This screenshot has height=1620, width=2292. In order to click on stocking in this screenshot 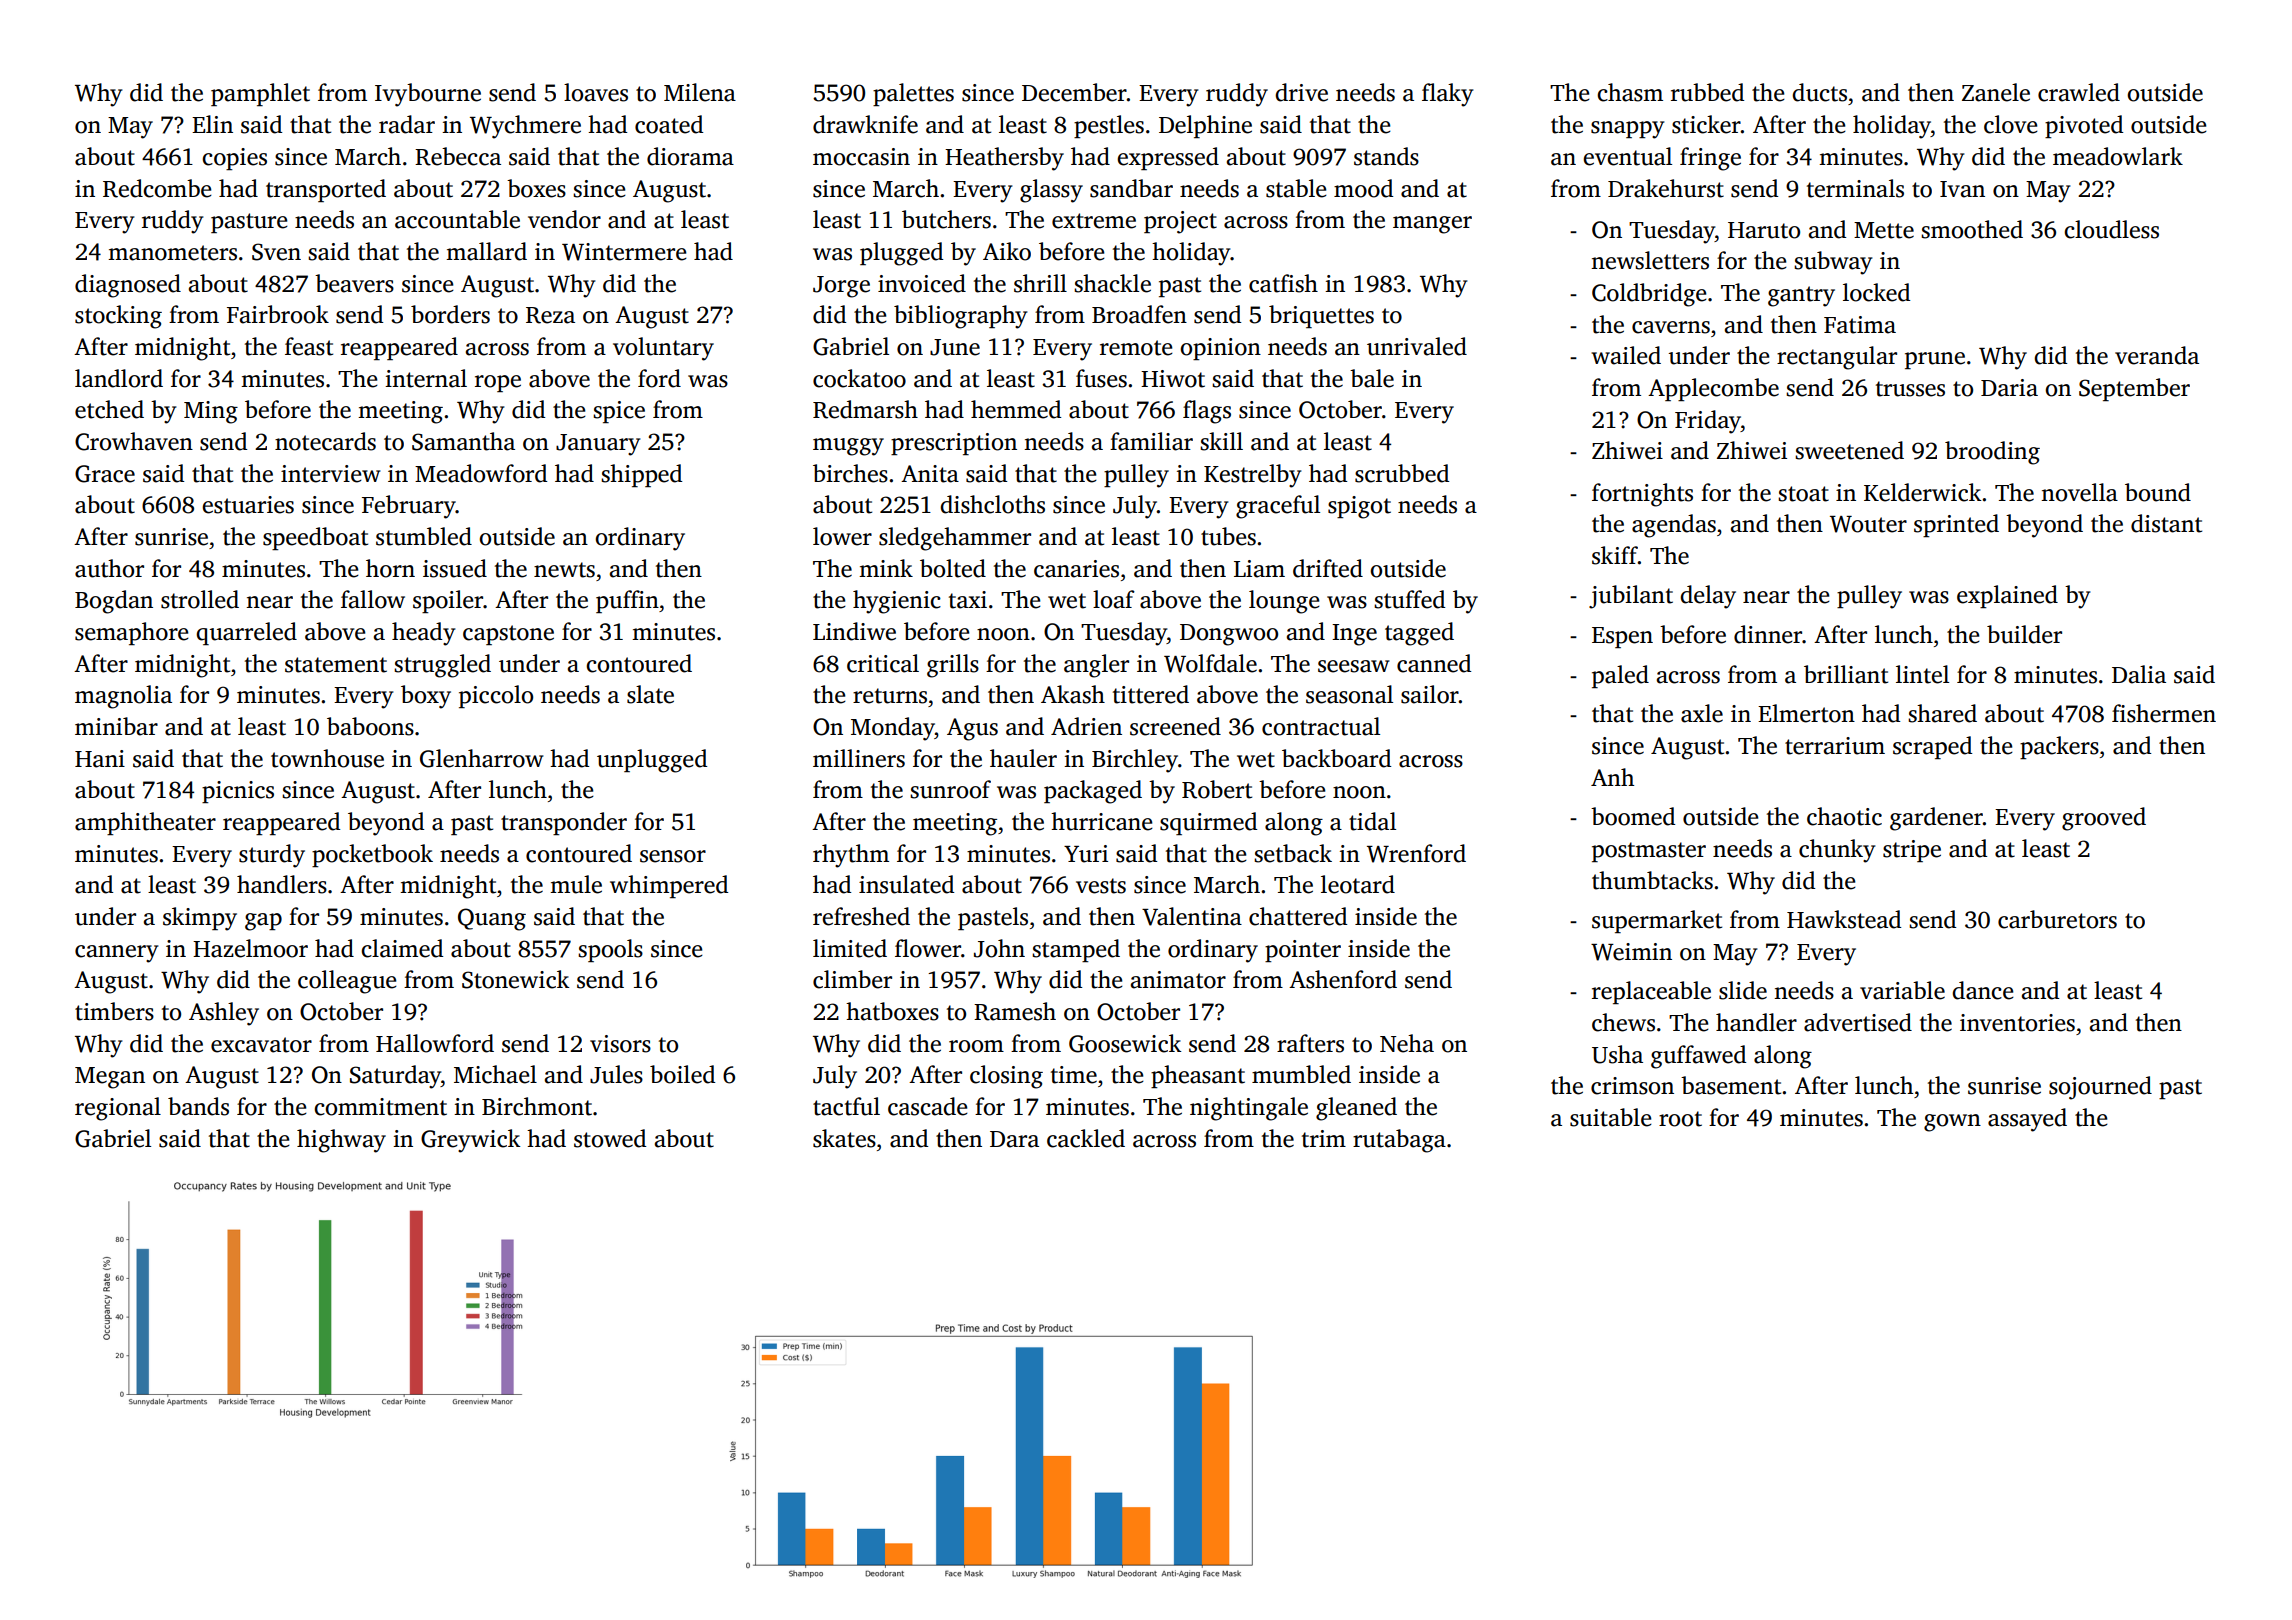, I will do `click(118, 317)`.
